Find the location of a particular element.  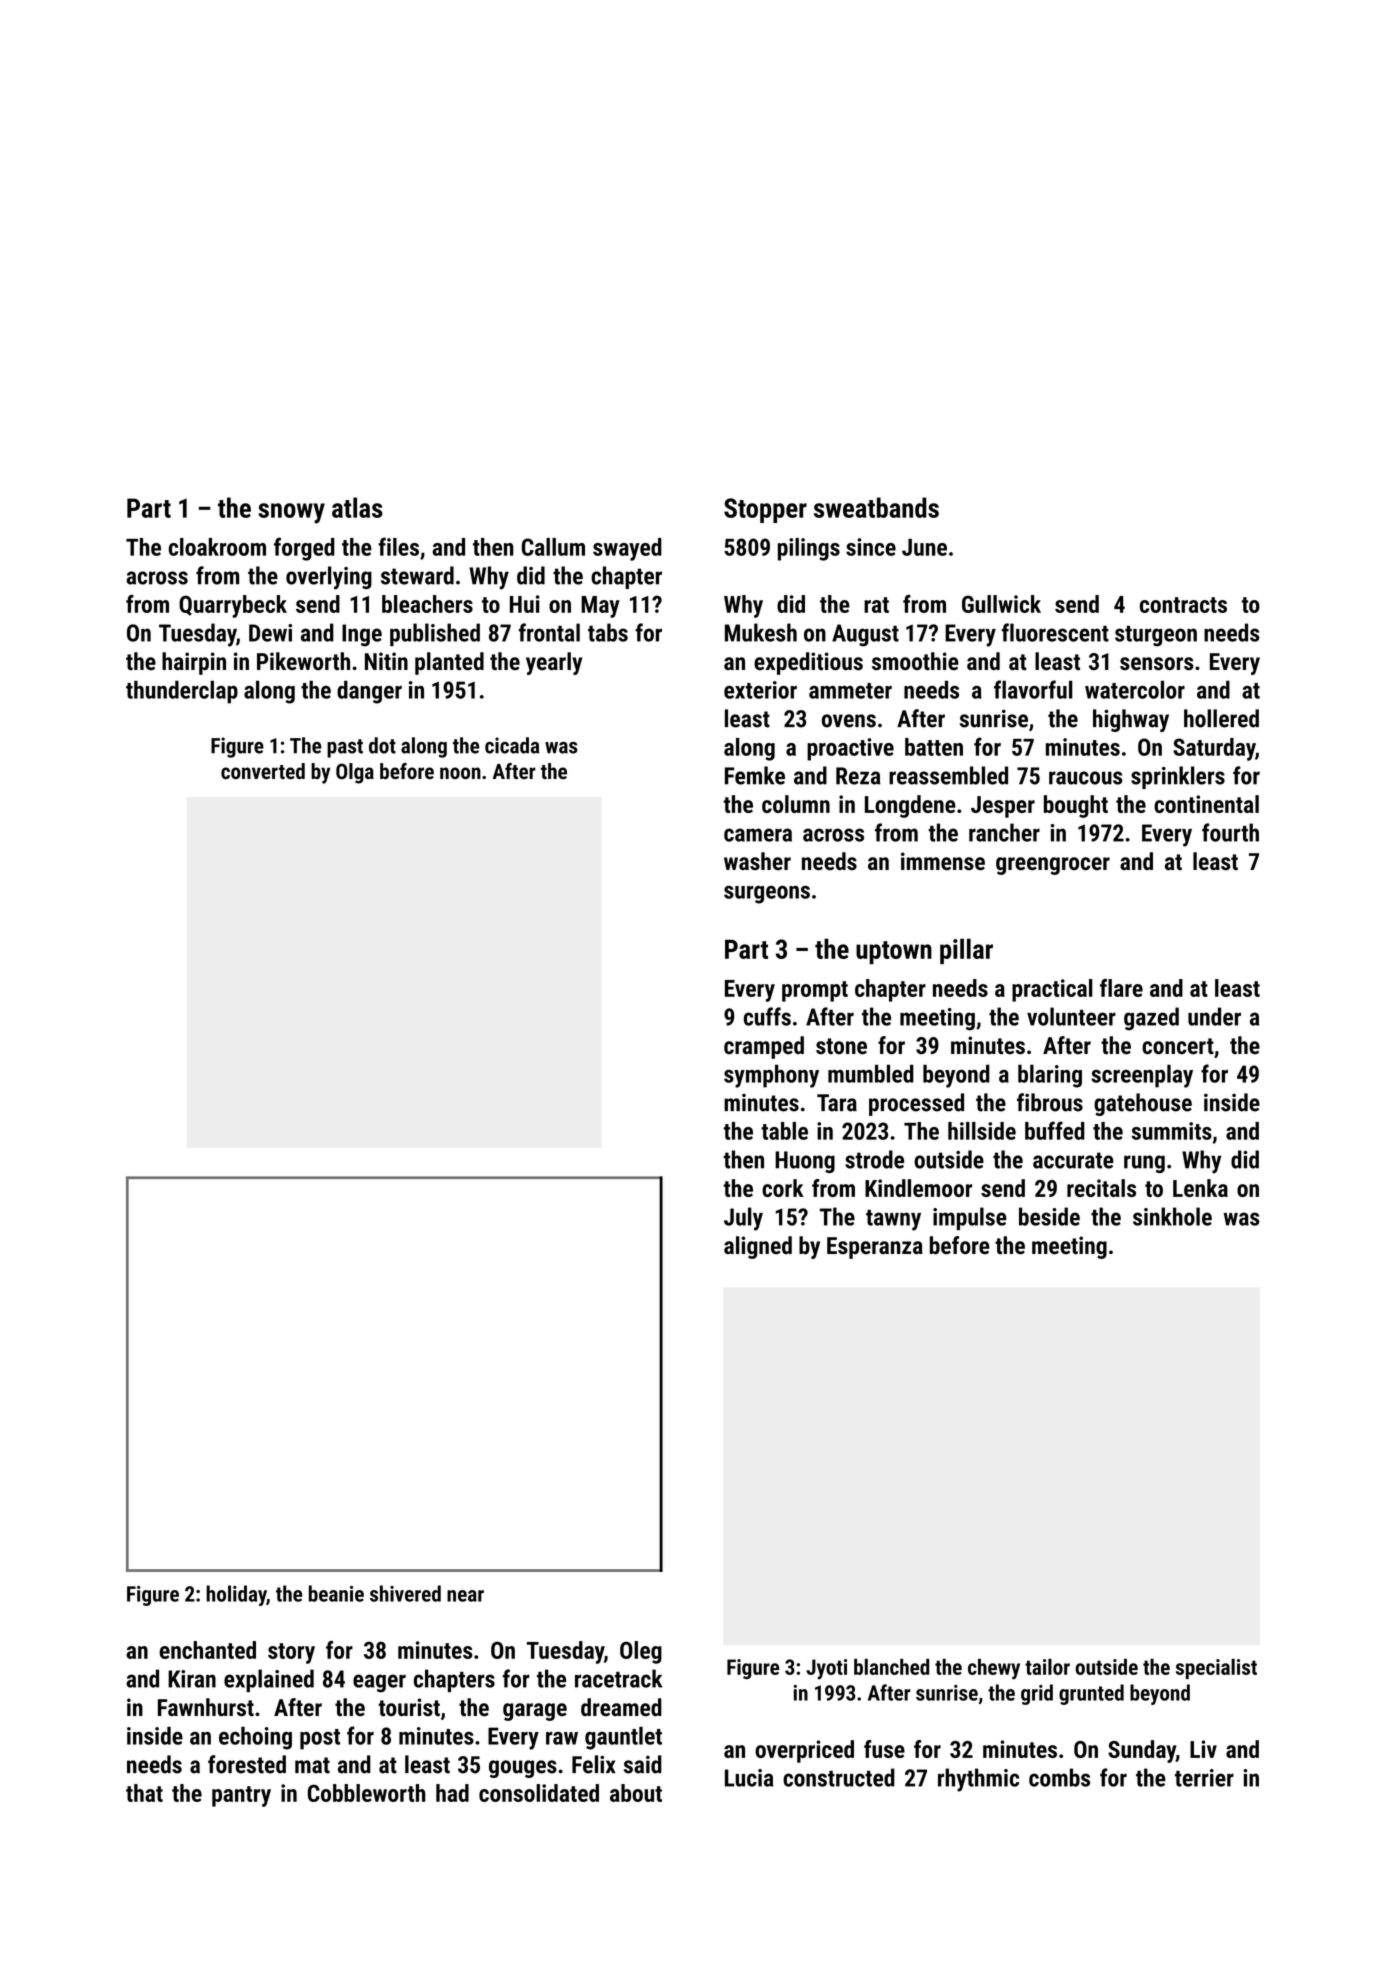

Oleg is located at coordinates (641, 1652).
